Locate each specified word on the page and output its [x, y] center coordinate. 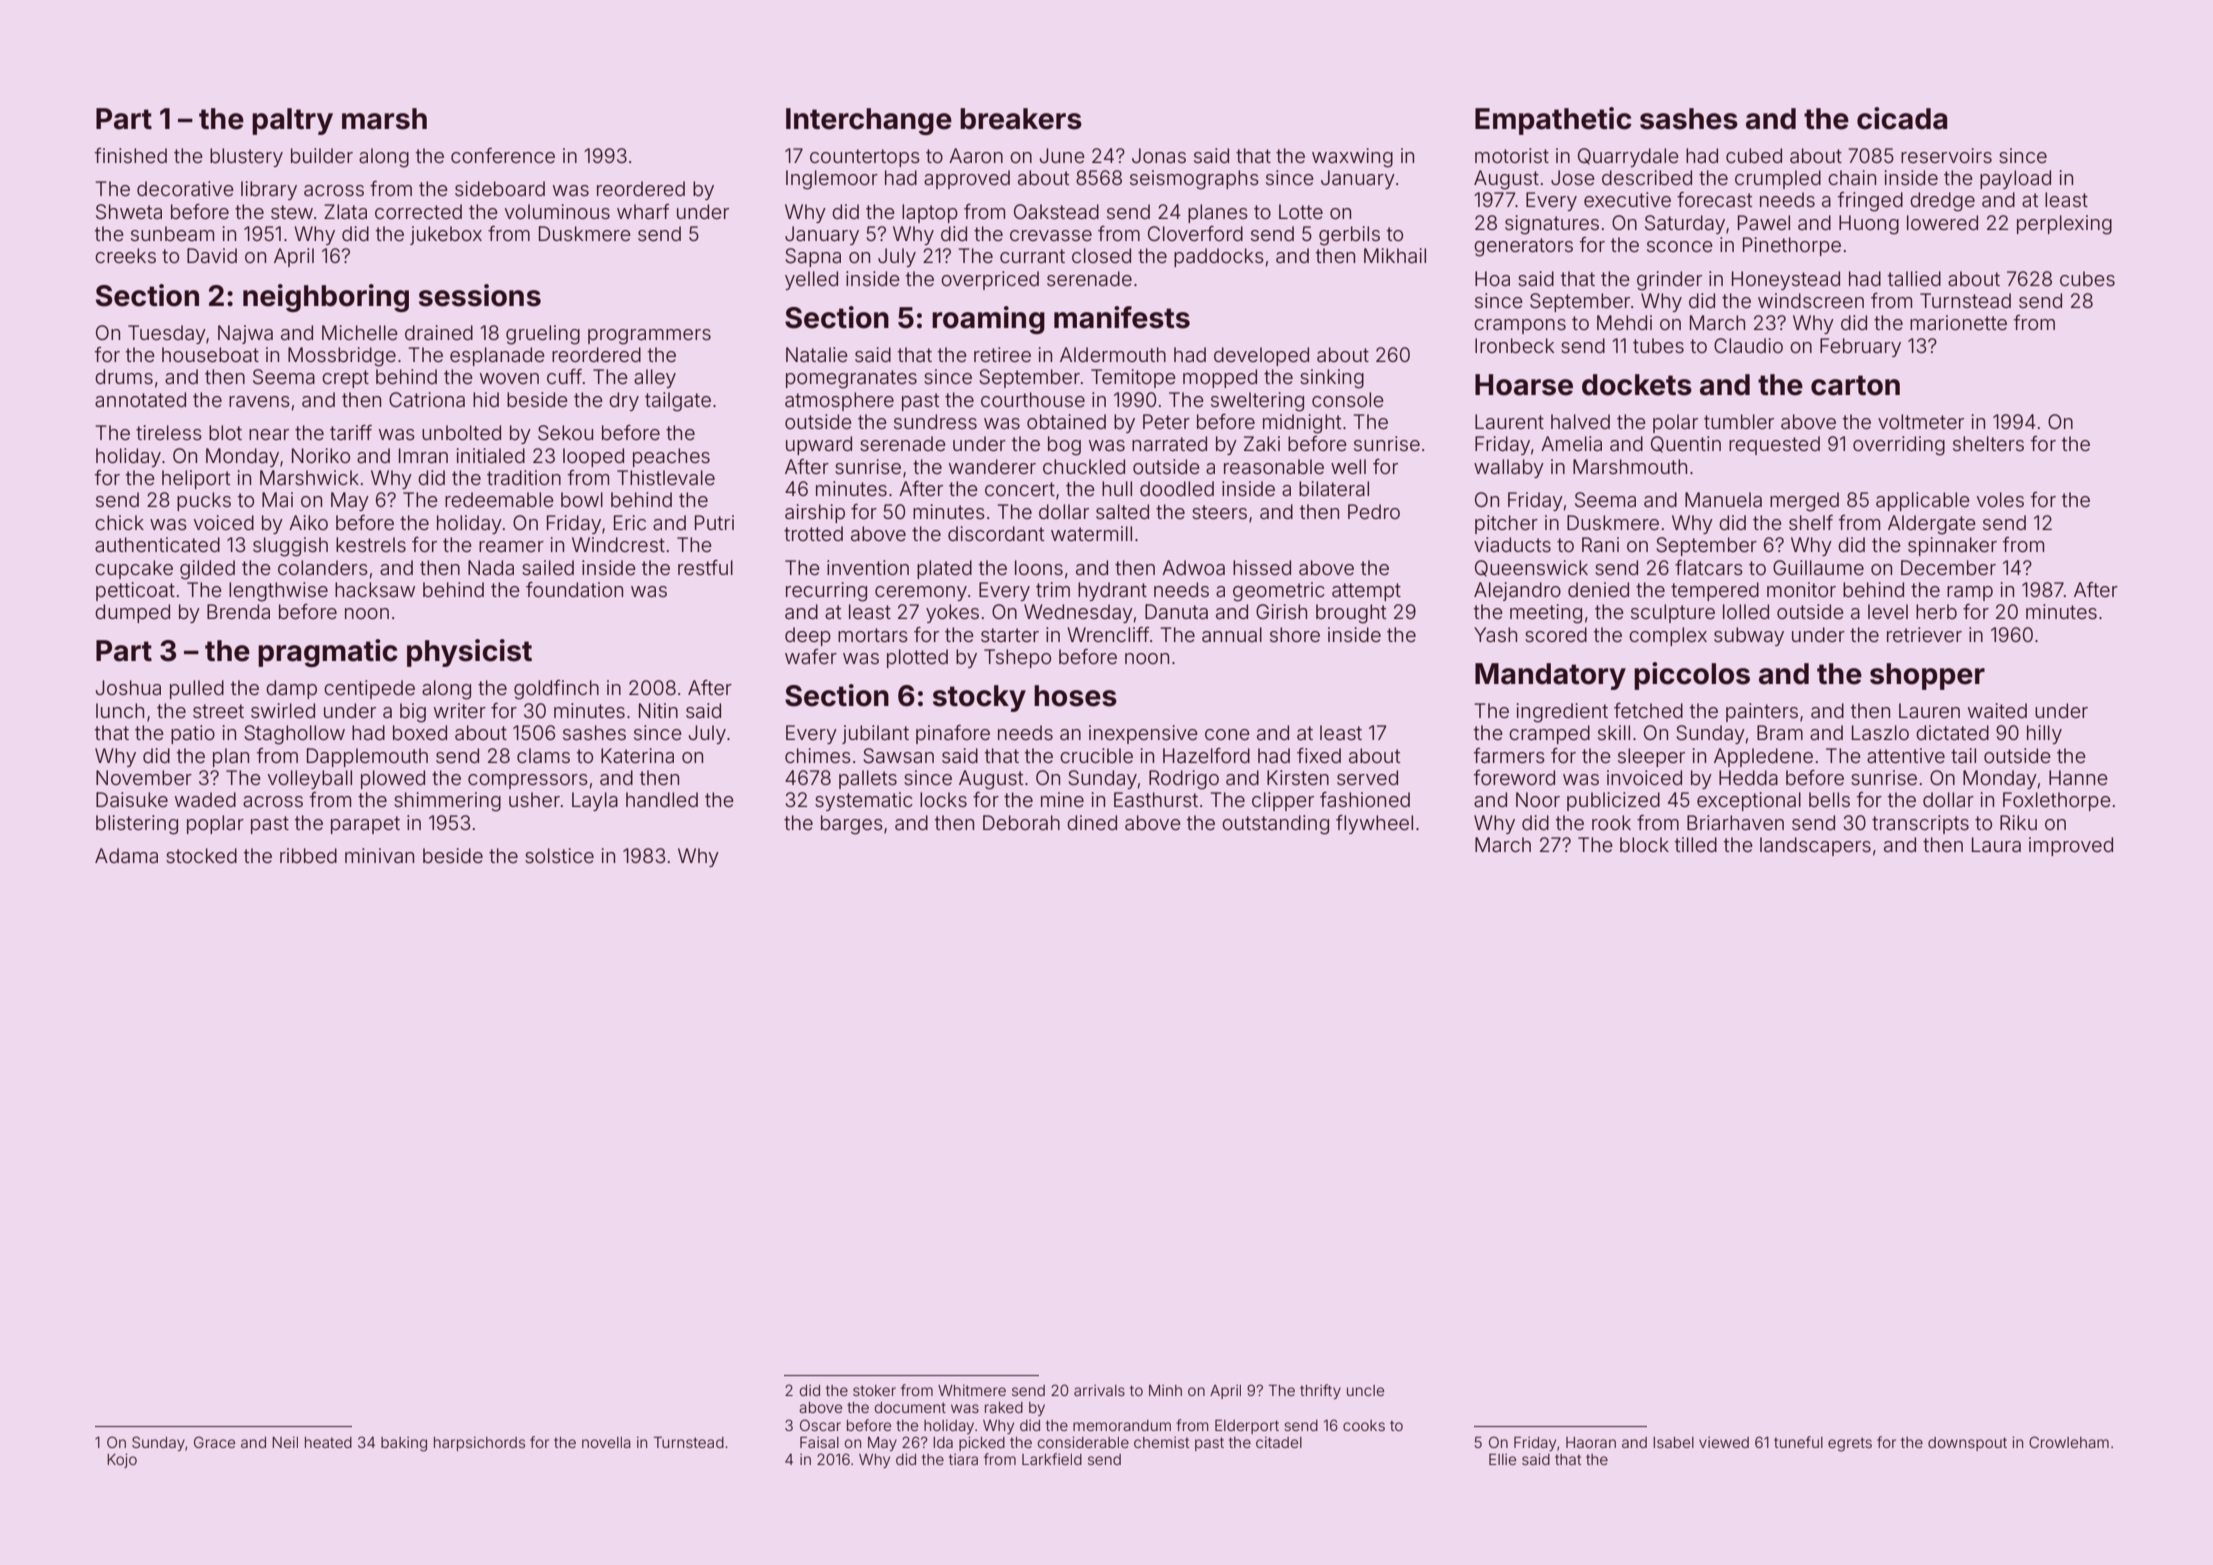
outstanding [1275, 825]
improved [2071, 846]
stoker [874, 1390]
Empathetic [1553, 121]
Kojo [122, 1460]
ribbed [308, 855]
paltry [292, 121]
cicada [1902, 118]
